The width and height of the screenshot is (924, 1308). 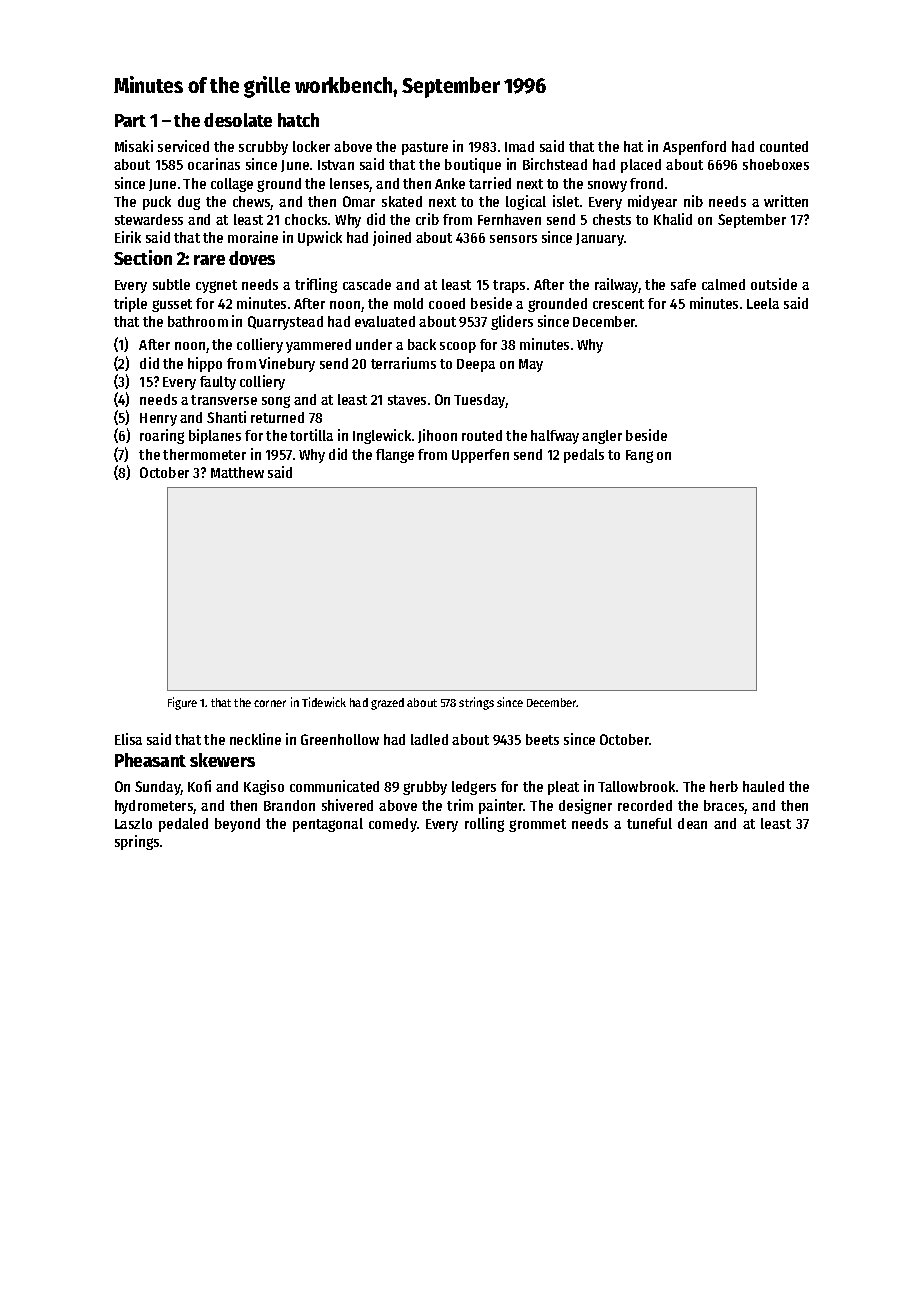 What do you see at coordinates (395, 456) in the screenshot?
I see `flange` at bounding box center [395, 456].
